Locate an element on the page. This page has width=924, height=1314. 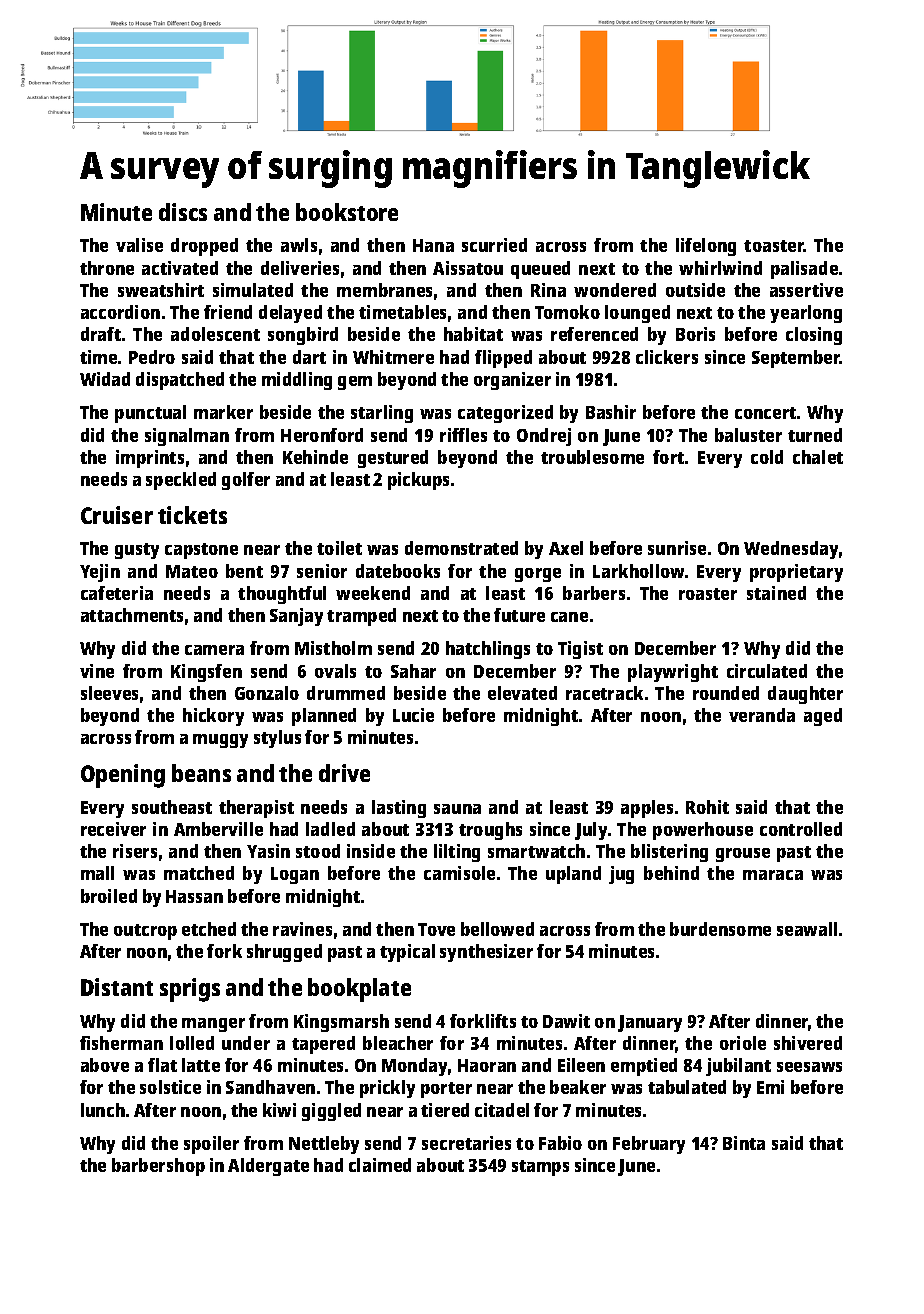
cold is located at coordinates (767, 457).
